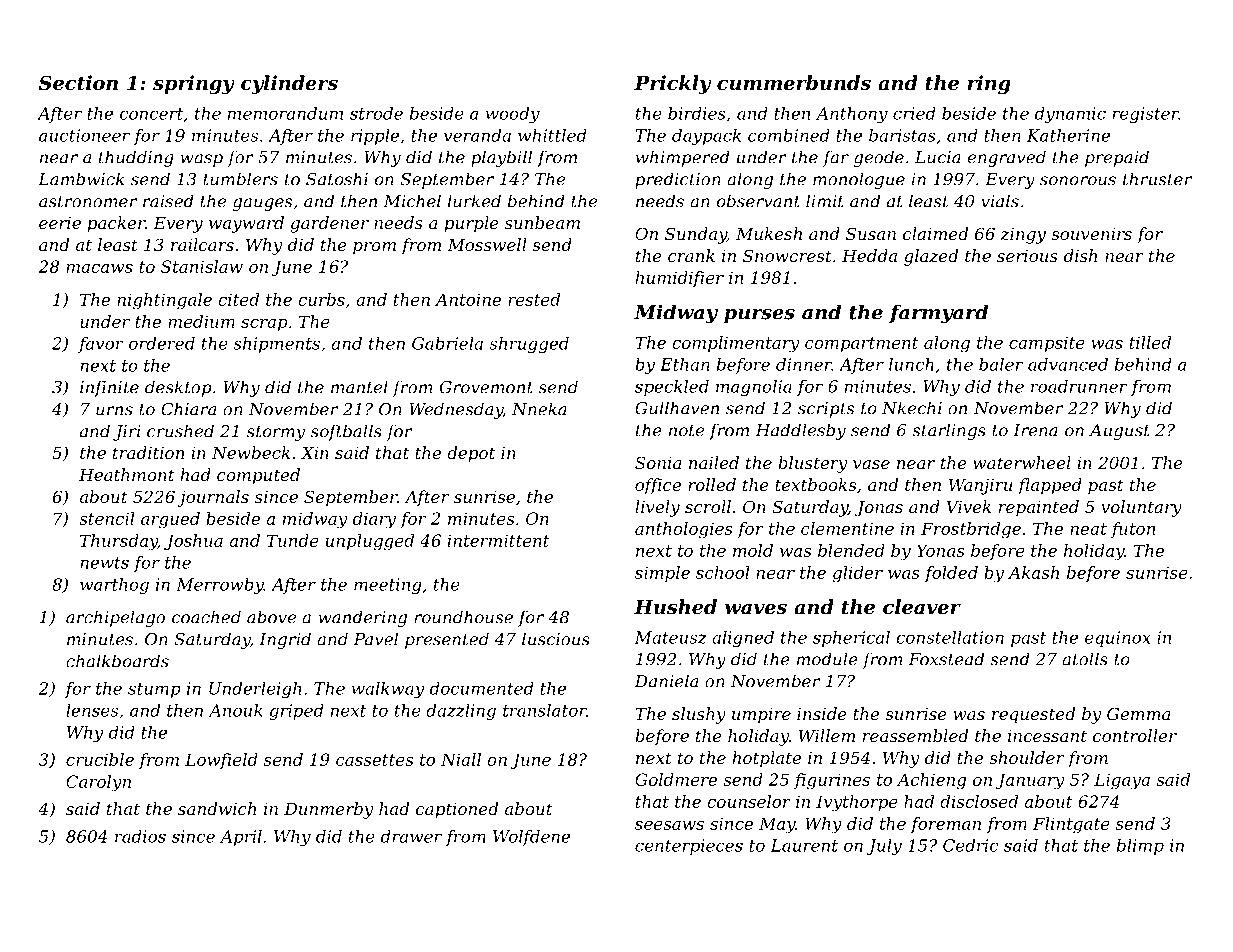 This page has width=1233, height=952. Describe the element at coordinates (238, 299) in the page. I see `cited` at that location.
